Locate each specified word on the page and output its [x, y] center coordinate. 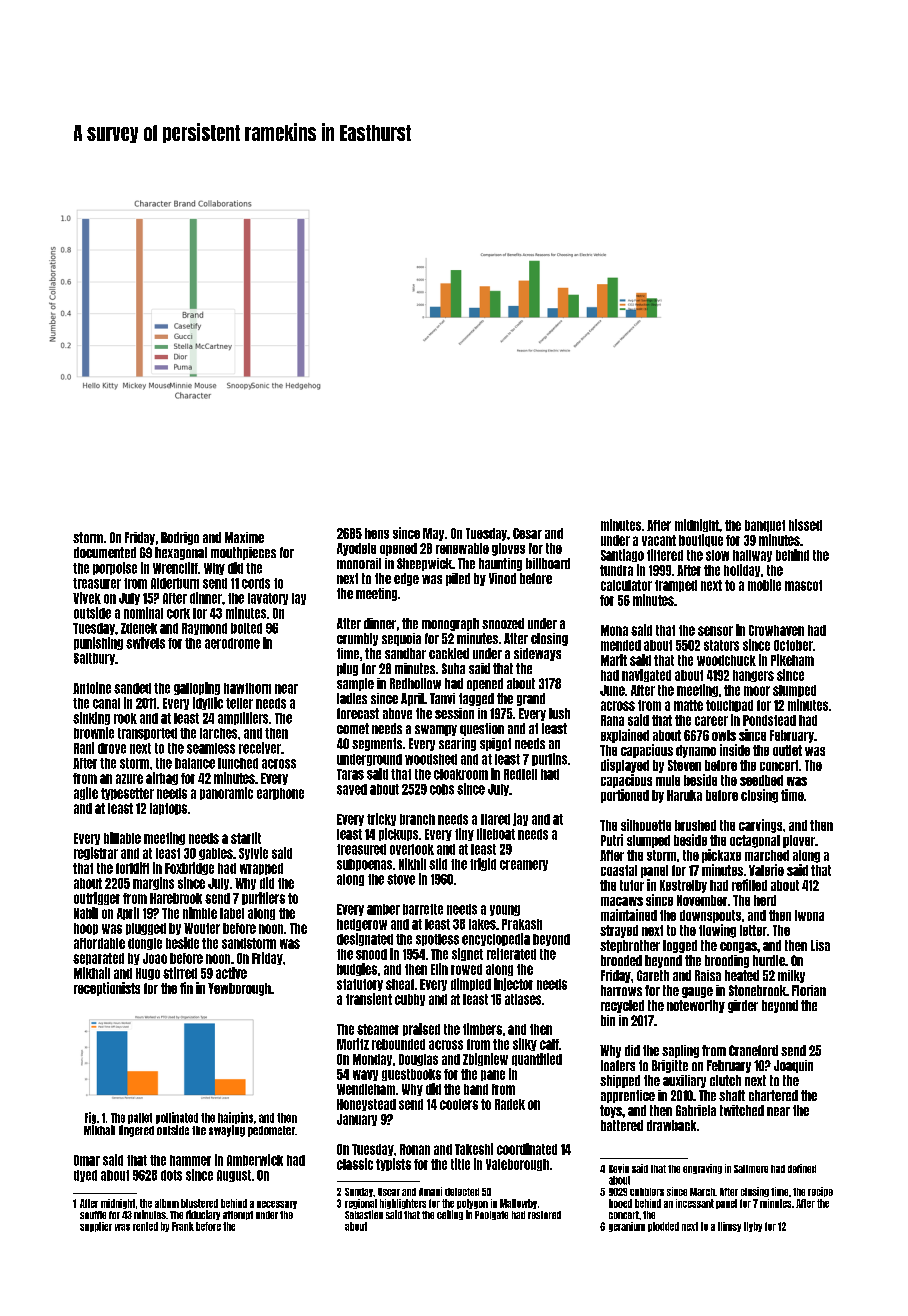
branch [417, 819]
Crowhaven [776, 630]
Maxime [244, 537]
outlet [787, 750]
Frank [183, 1226]
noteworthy [696, 1006]
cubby [410, 1000]
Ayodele [356, 549]
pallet [140, 1118]
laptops [168, 809]
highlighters [403, 1204]
